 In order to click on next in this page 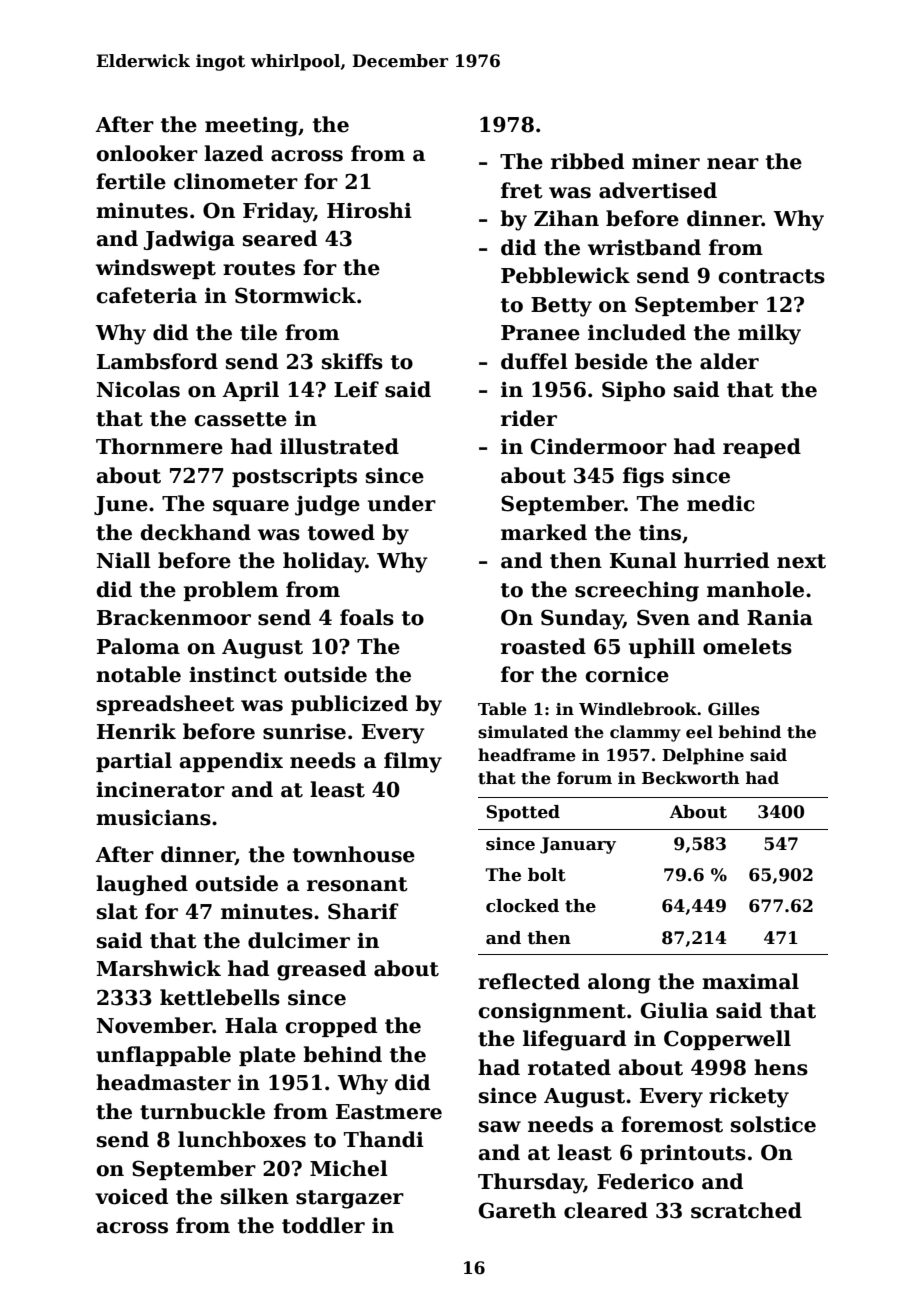, I will do `click(801, 561)`.
